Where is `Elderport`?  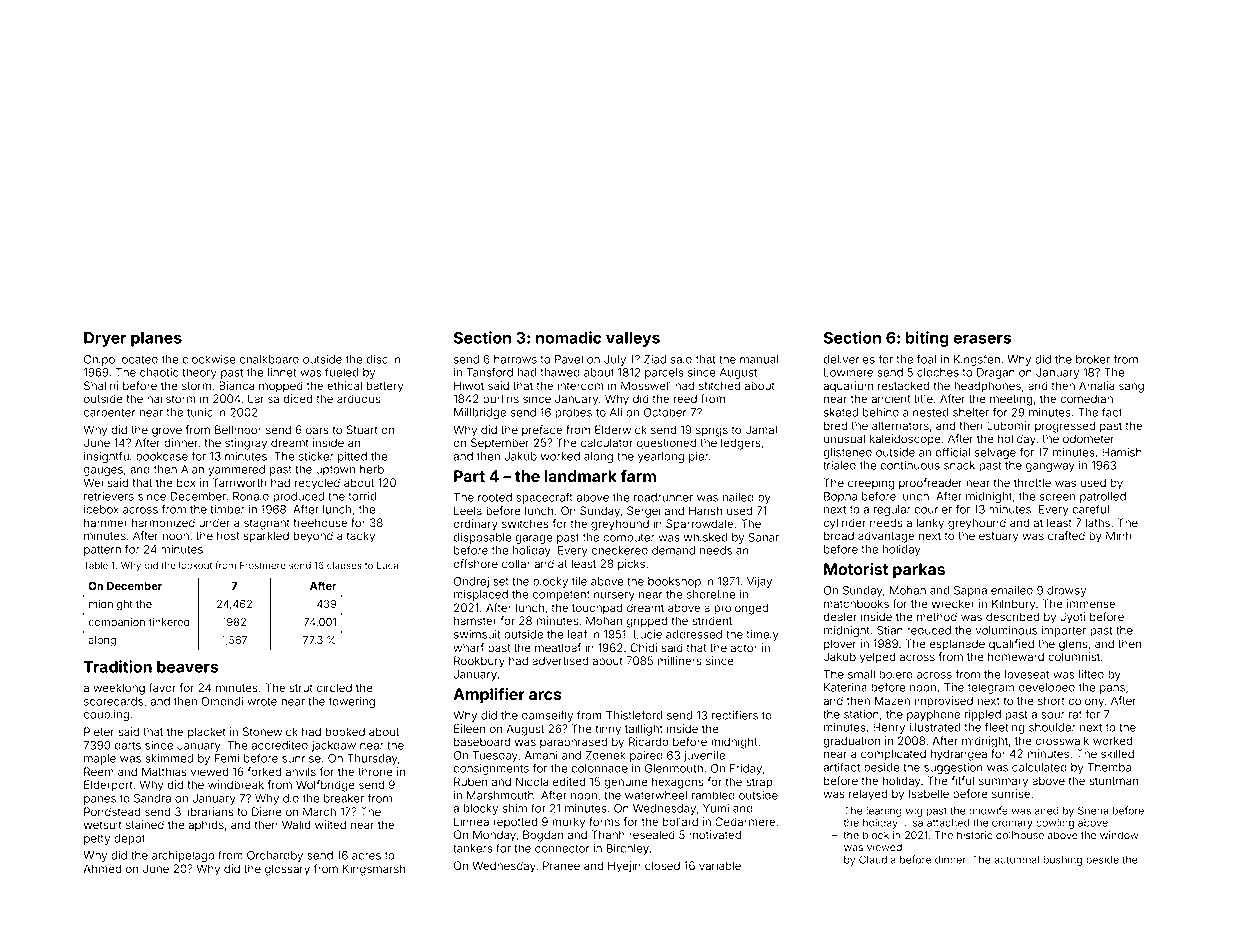
Elderport is located at coordinates (108, 786).
